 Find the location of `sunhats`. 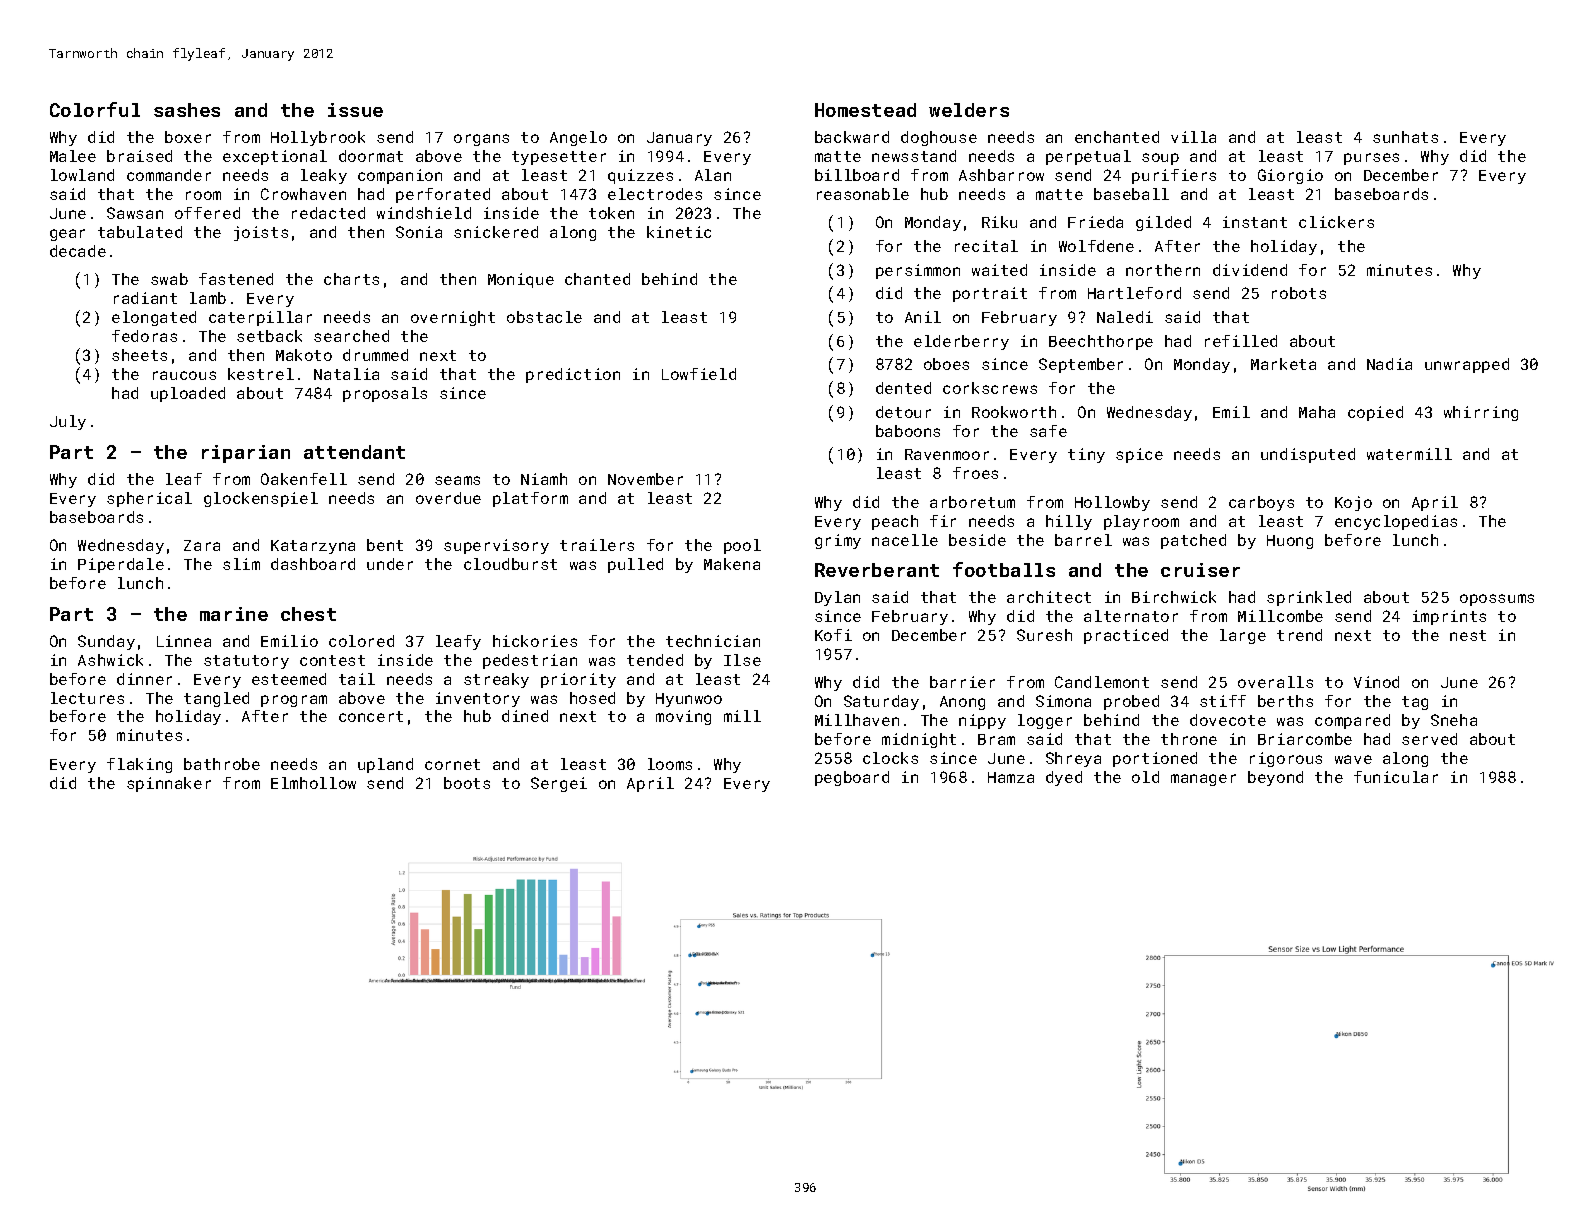

sunhats is located at coordinates (1405, 137).
